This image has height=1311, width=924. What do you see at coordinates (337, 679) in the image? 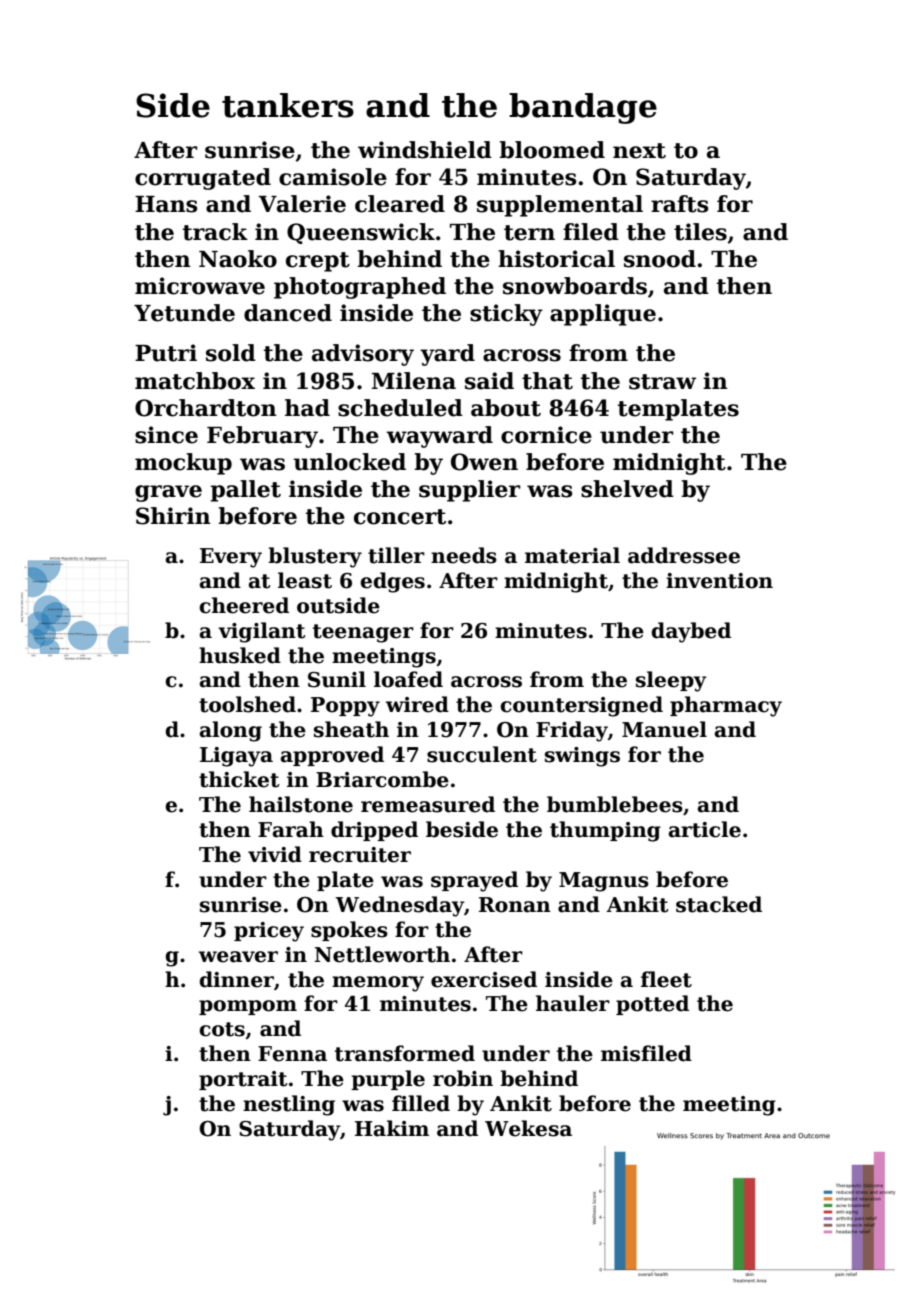
I see `Sunil` at bounding box center [337, 679].
